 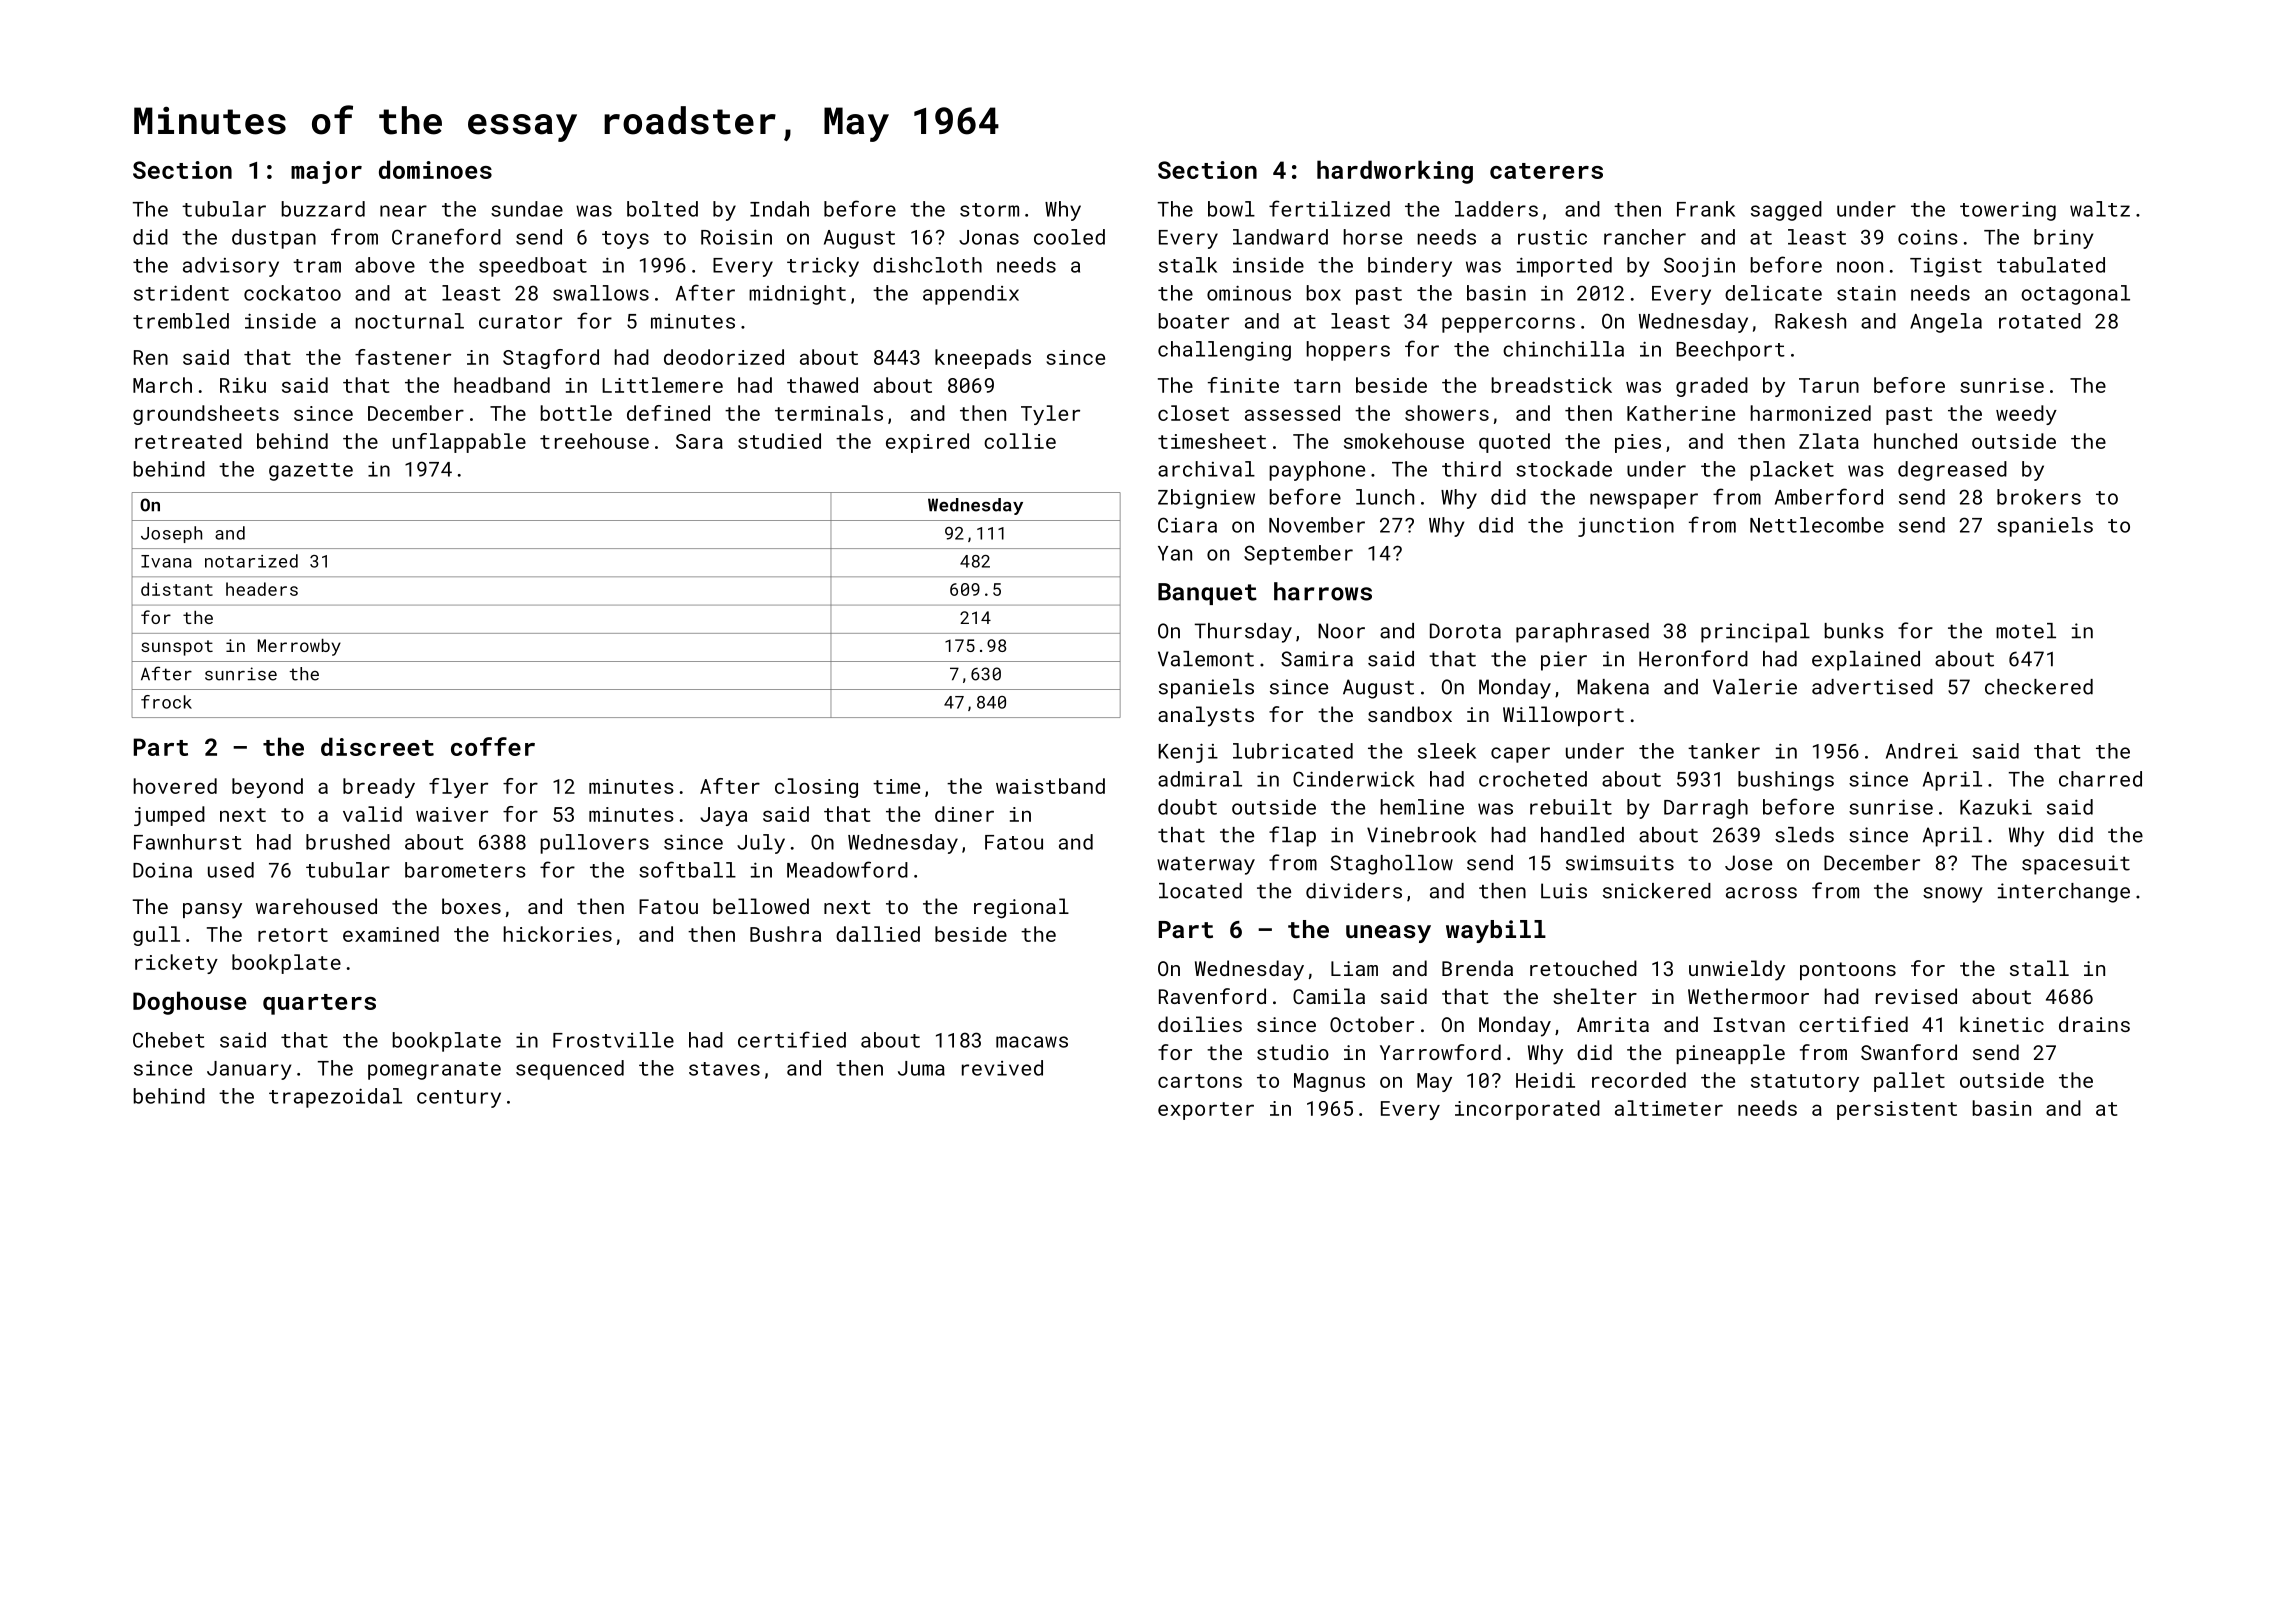 I want to click on bunks, so click(x=1854, y=631).
